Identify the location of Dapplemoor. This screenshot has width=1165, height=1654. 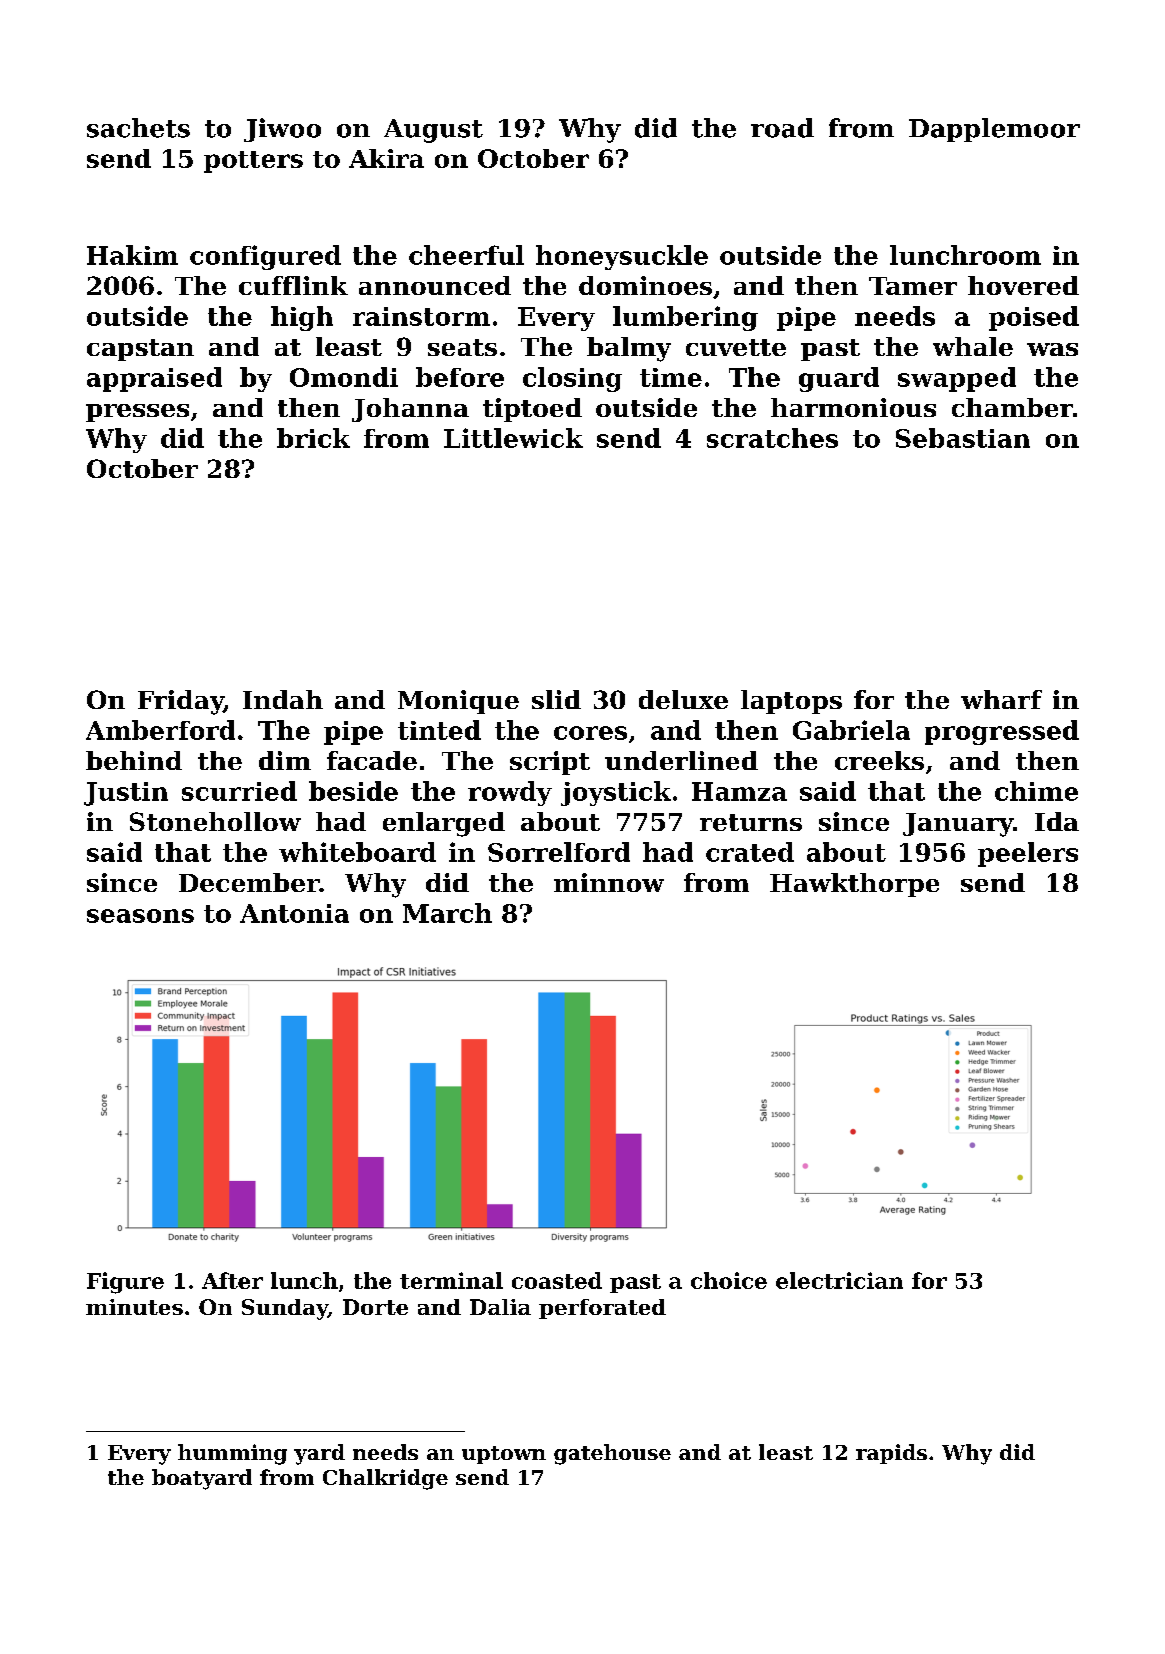
(994, 130).
